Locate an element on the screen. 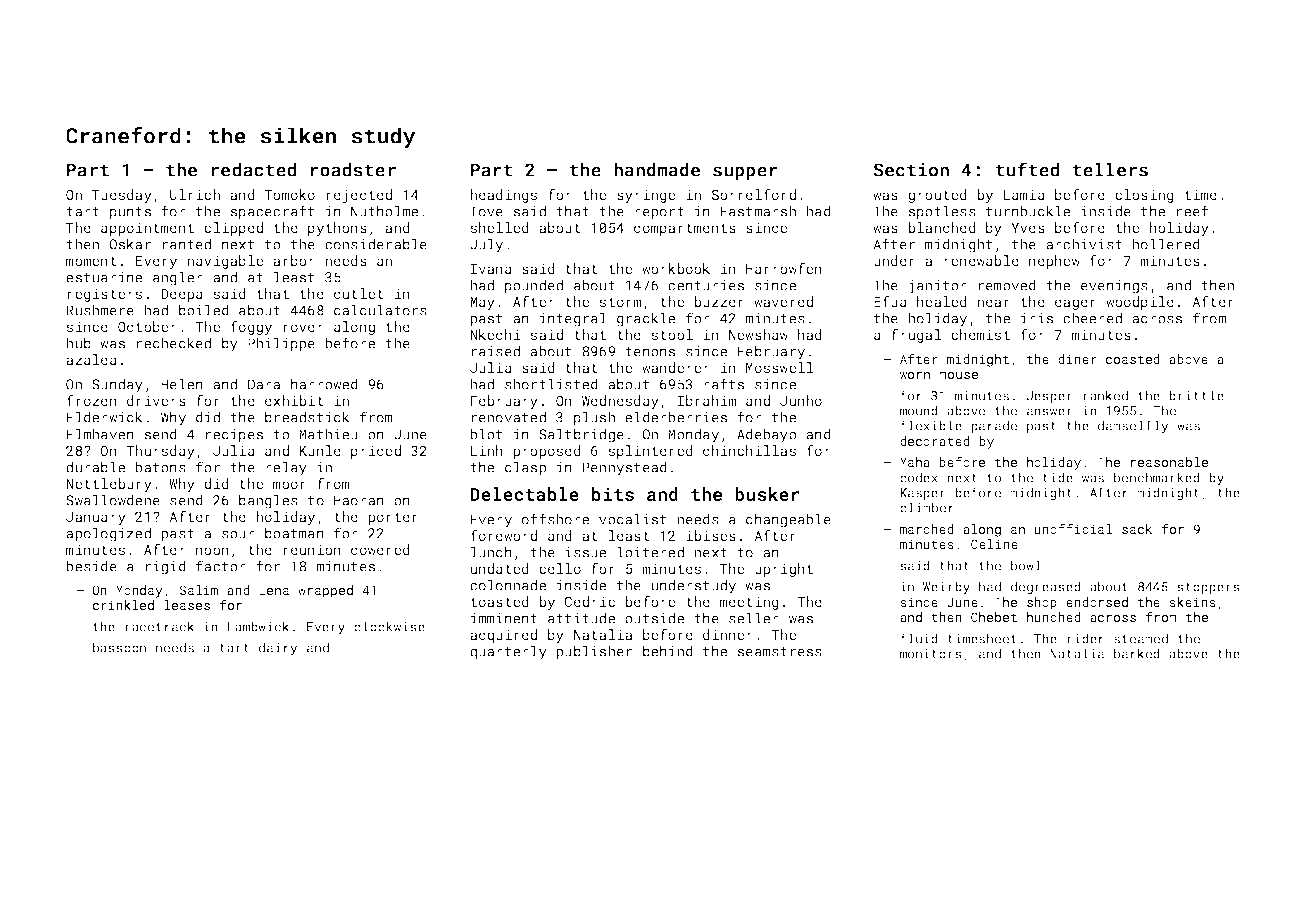  moor is located at coordinates (289, 485).
